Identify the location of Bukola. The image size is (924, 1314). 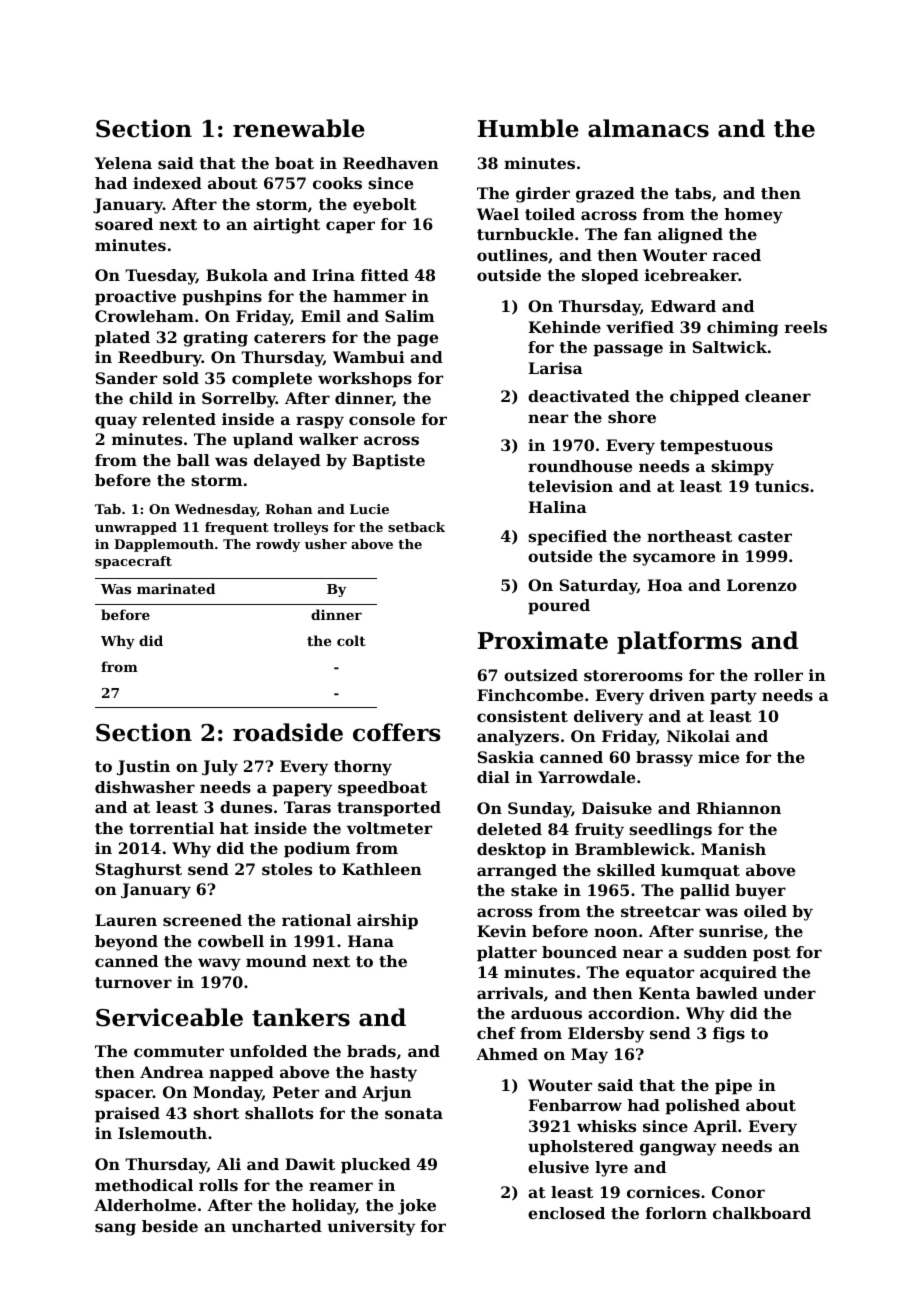
(237, 275).
